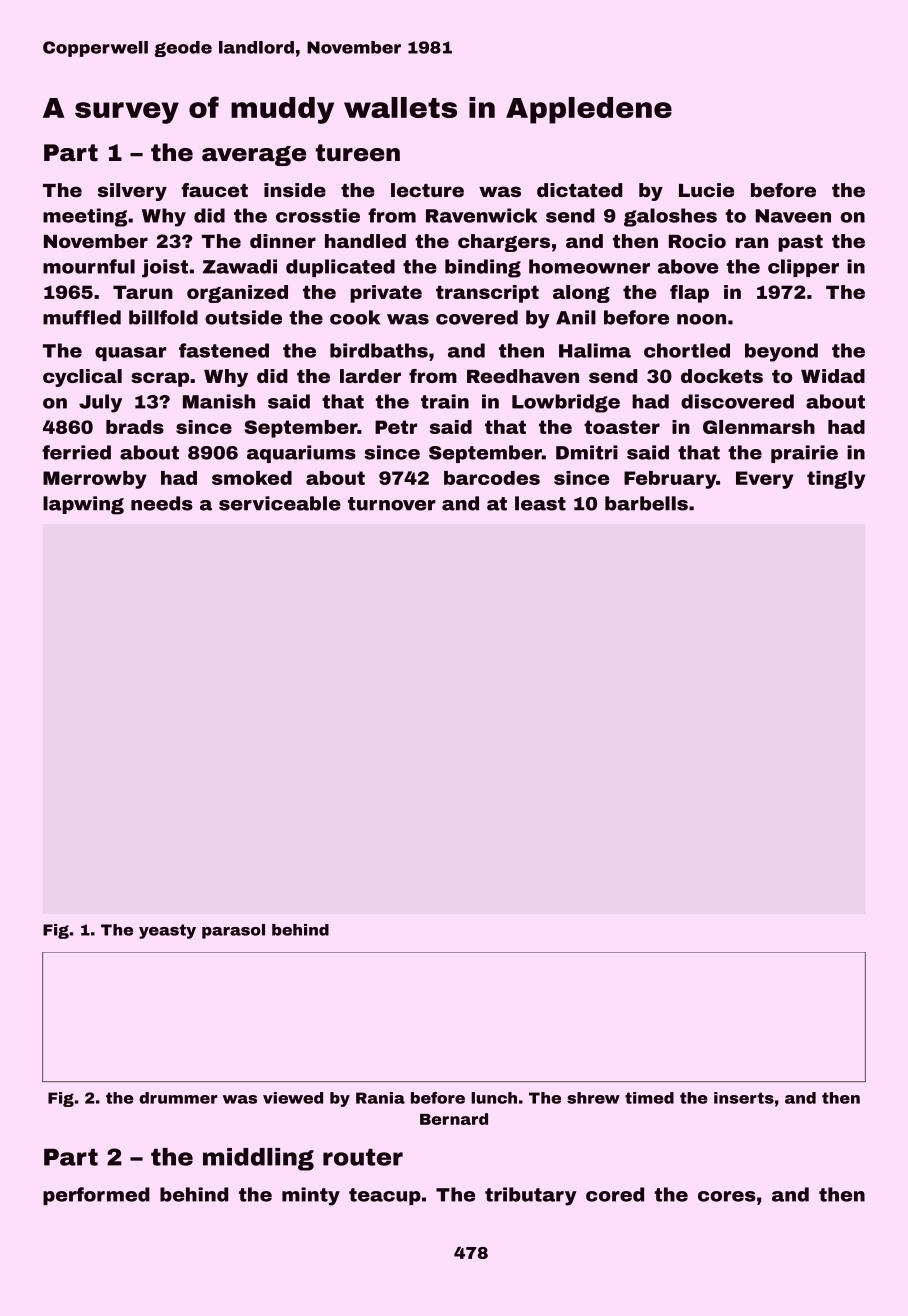 The height and width of the document is (1316, 908). What do you see at coordinates (593, 1098) in the document?
I see `shrew` at bounding box center [593, 1098].
